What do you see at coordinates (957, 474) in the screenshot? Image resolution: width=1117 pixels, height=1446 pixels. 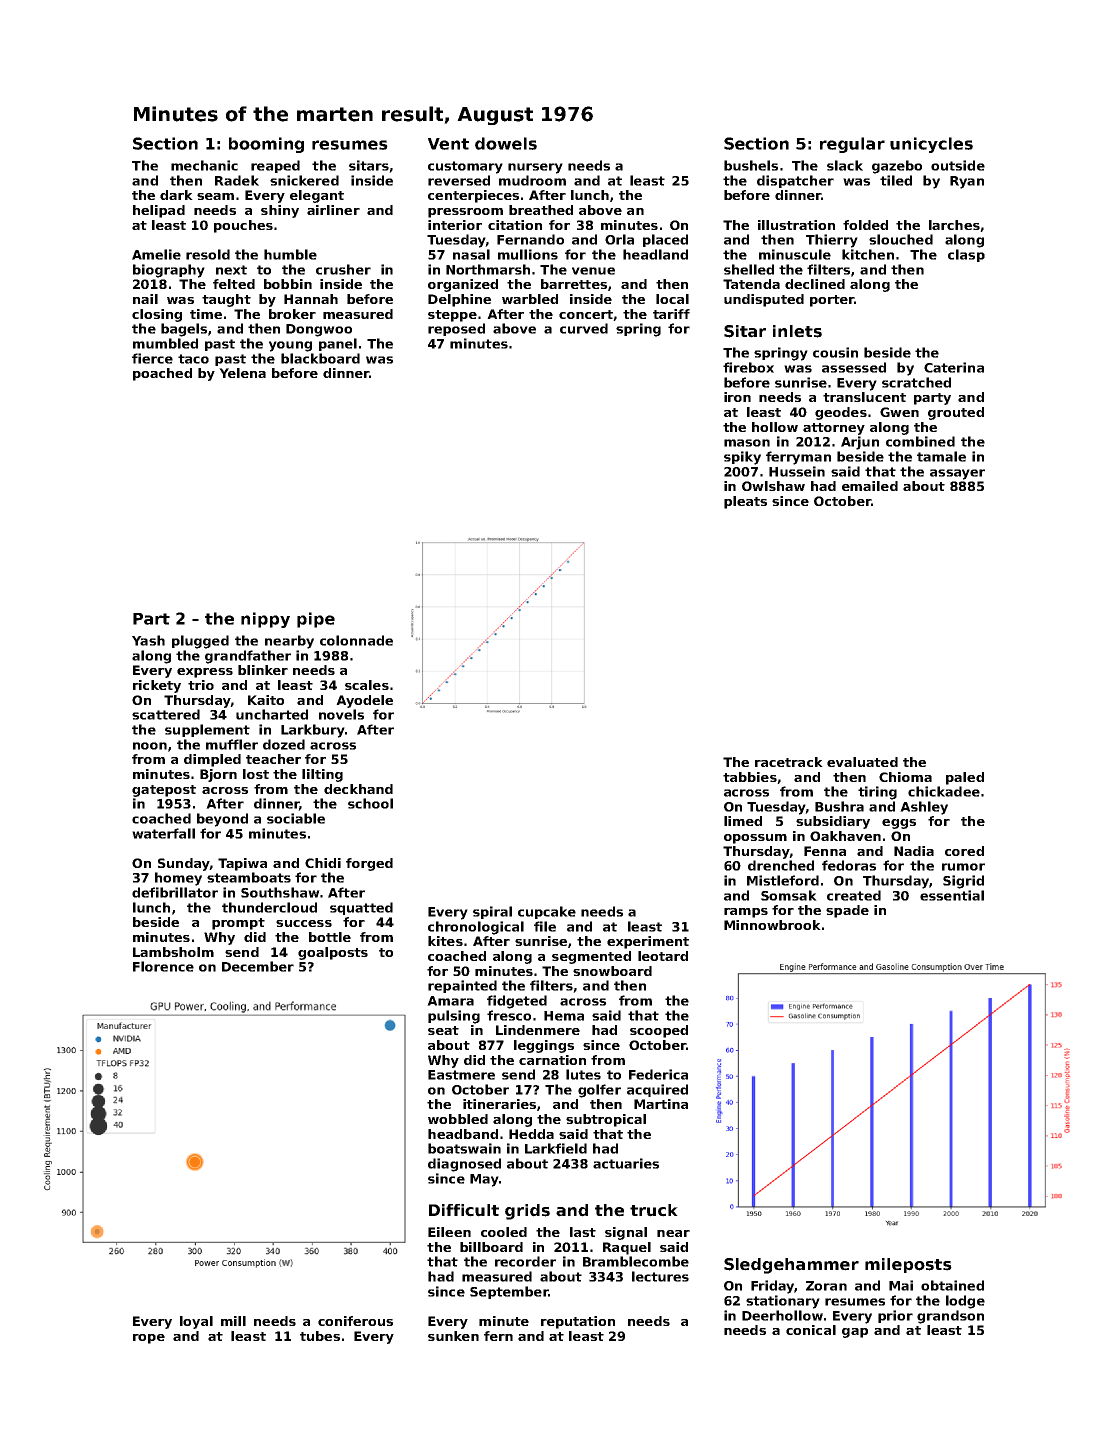 I see `assayer` at bounding box center [957, 474].
